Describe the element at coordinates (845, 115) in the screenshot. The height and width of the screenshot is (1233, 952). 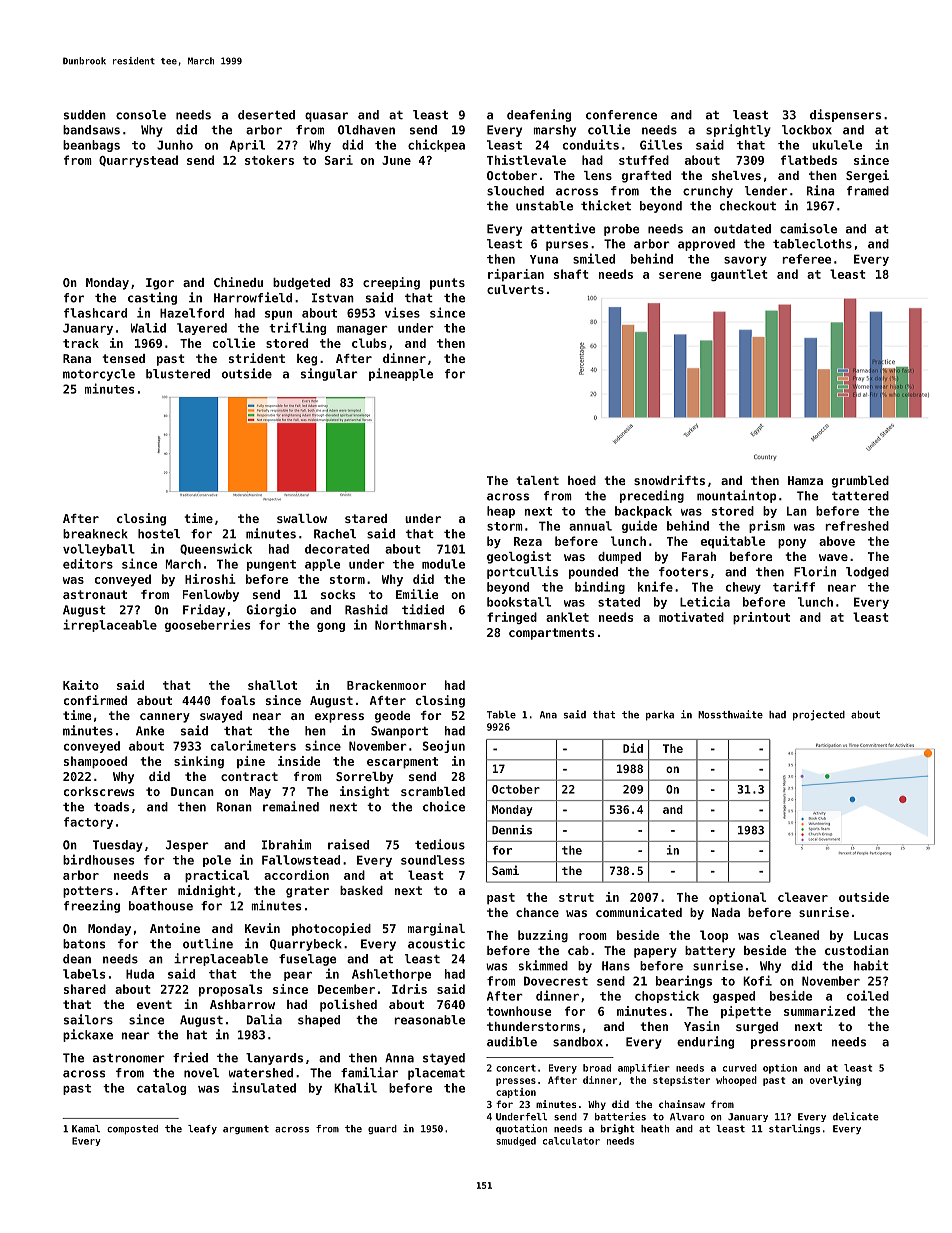
I see `dispensers` at that location.
